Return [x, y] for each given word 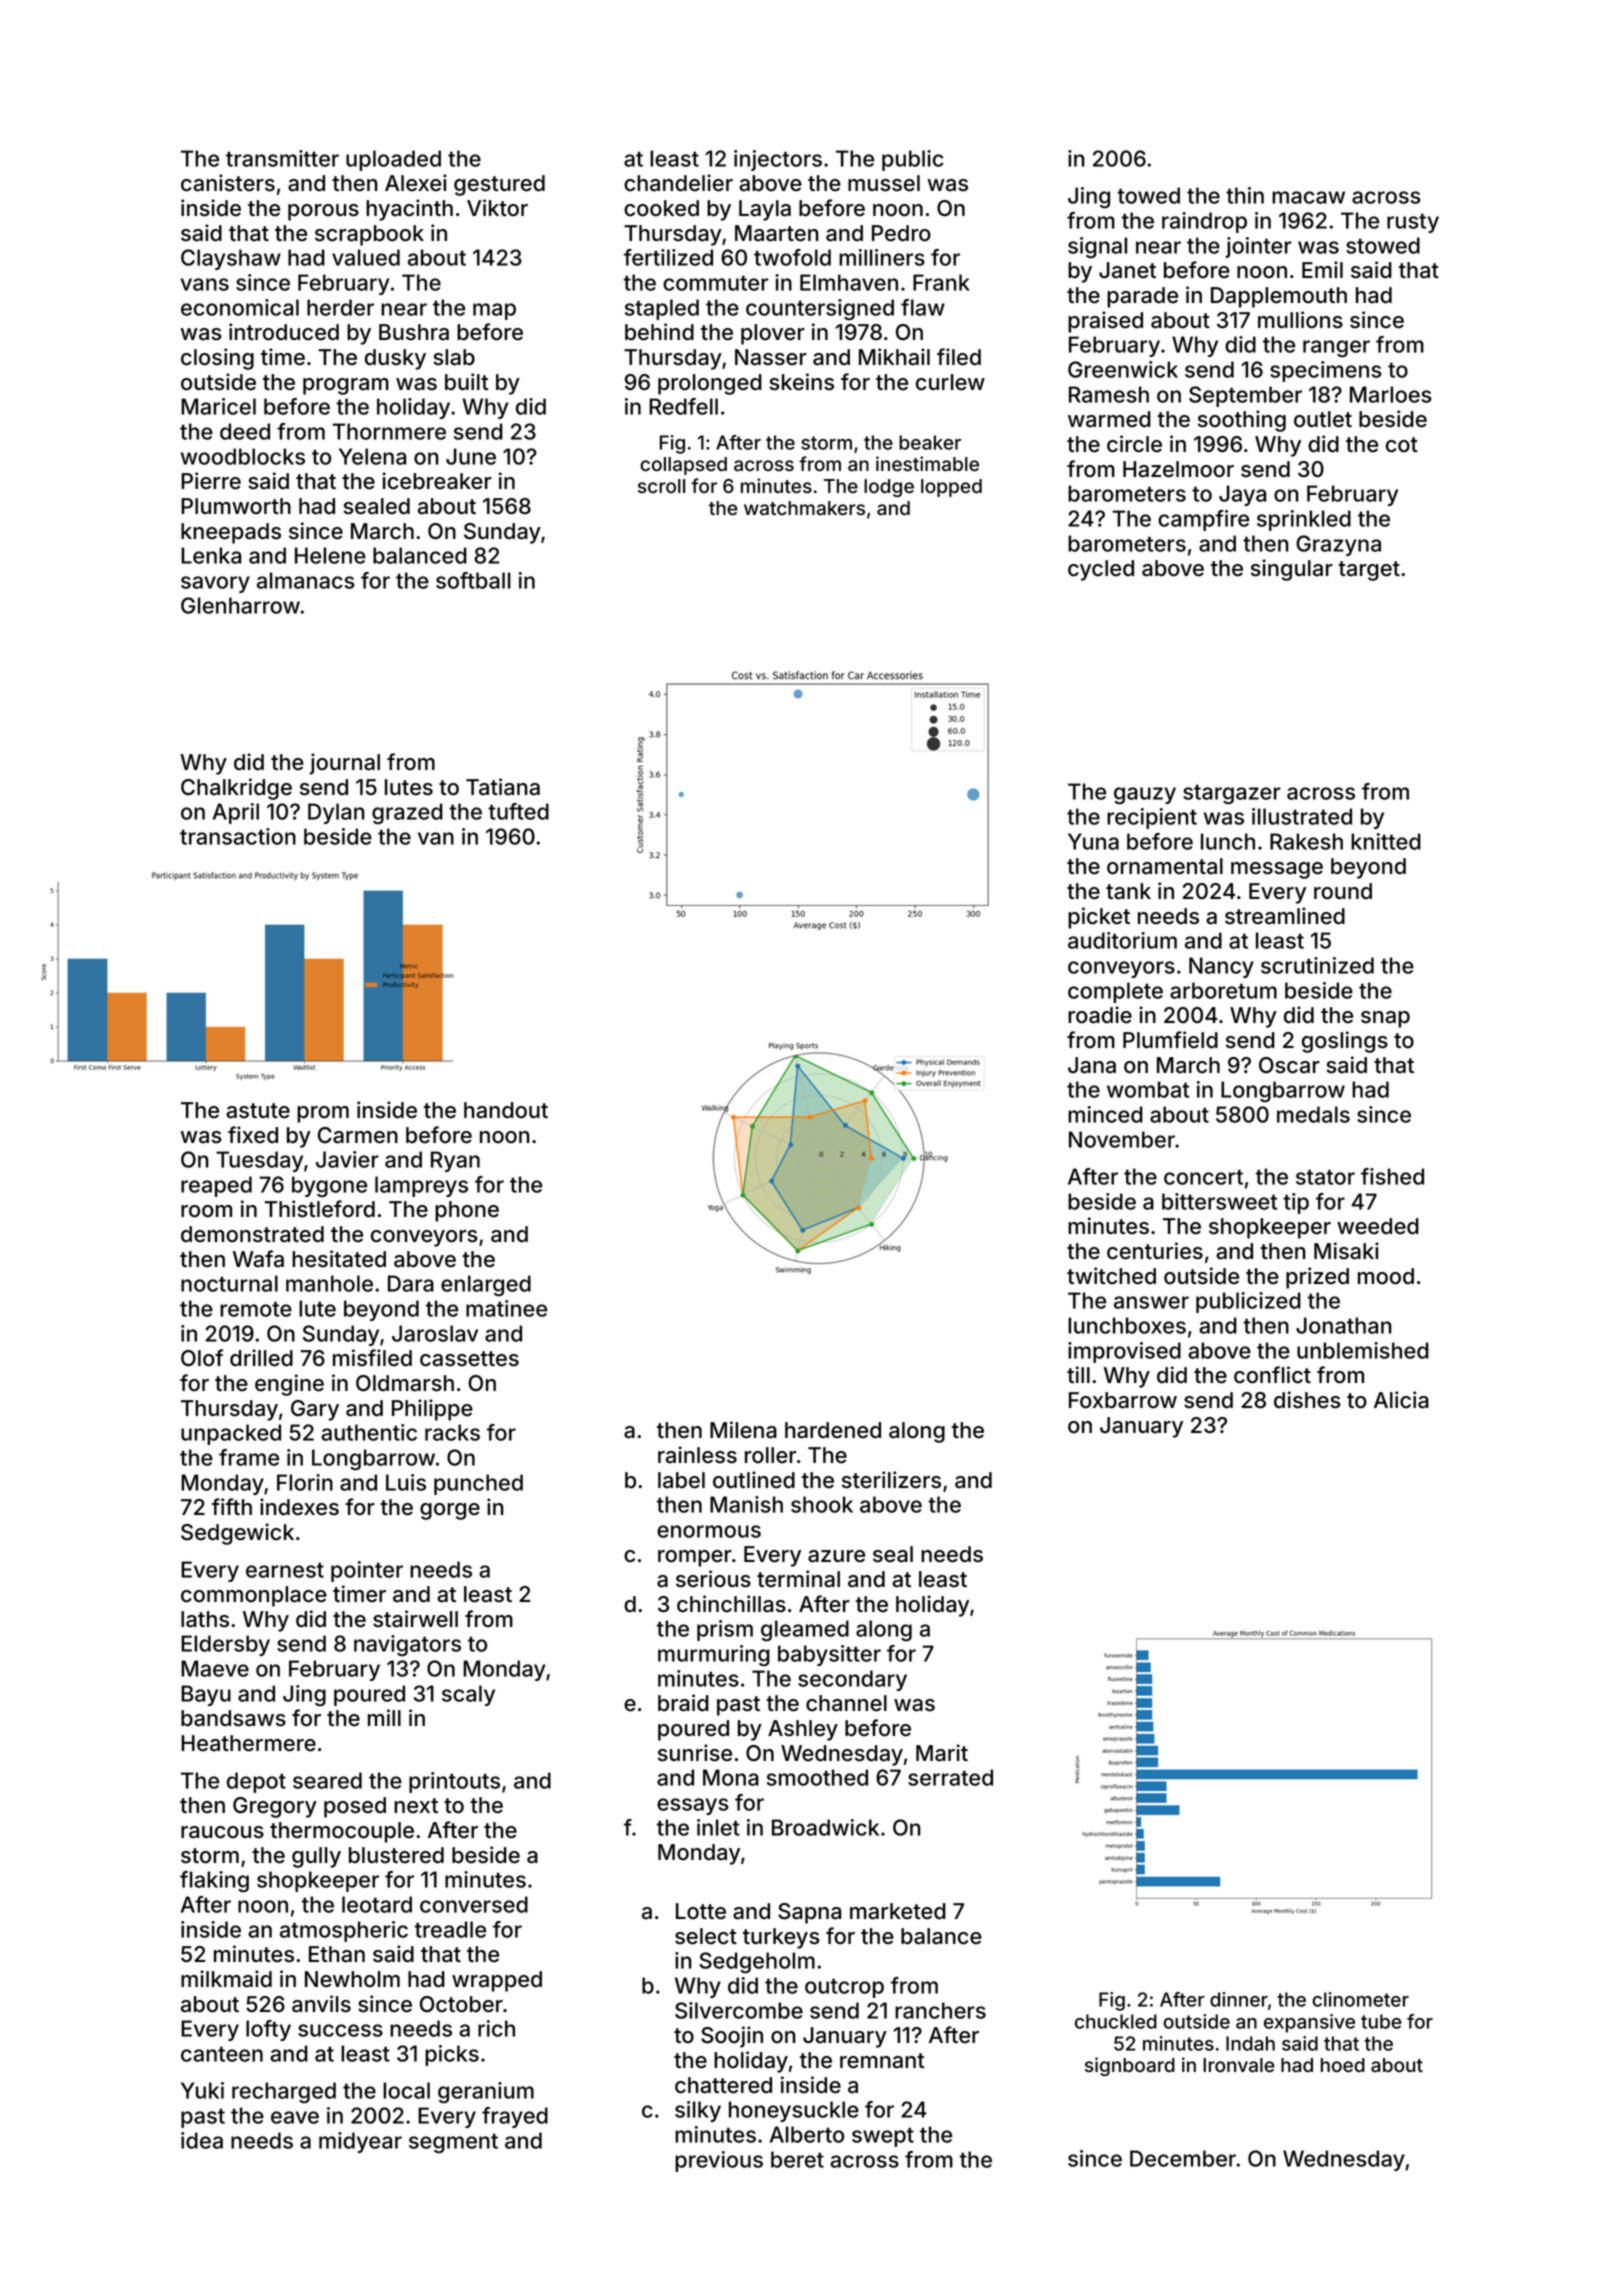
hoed [1343, 2065]
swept [883, 2137]
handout [506, 1110]
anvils [321, 2004]
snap [1385, 1019]
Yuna [1093, 841]
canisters [228, 183]
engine [289, 1385]
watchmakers [804, 508]
